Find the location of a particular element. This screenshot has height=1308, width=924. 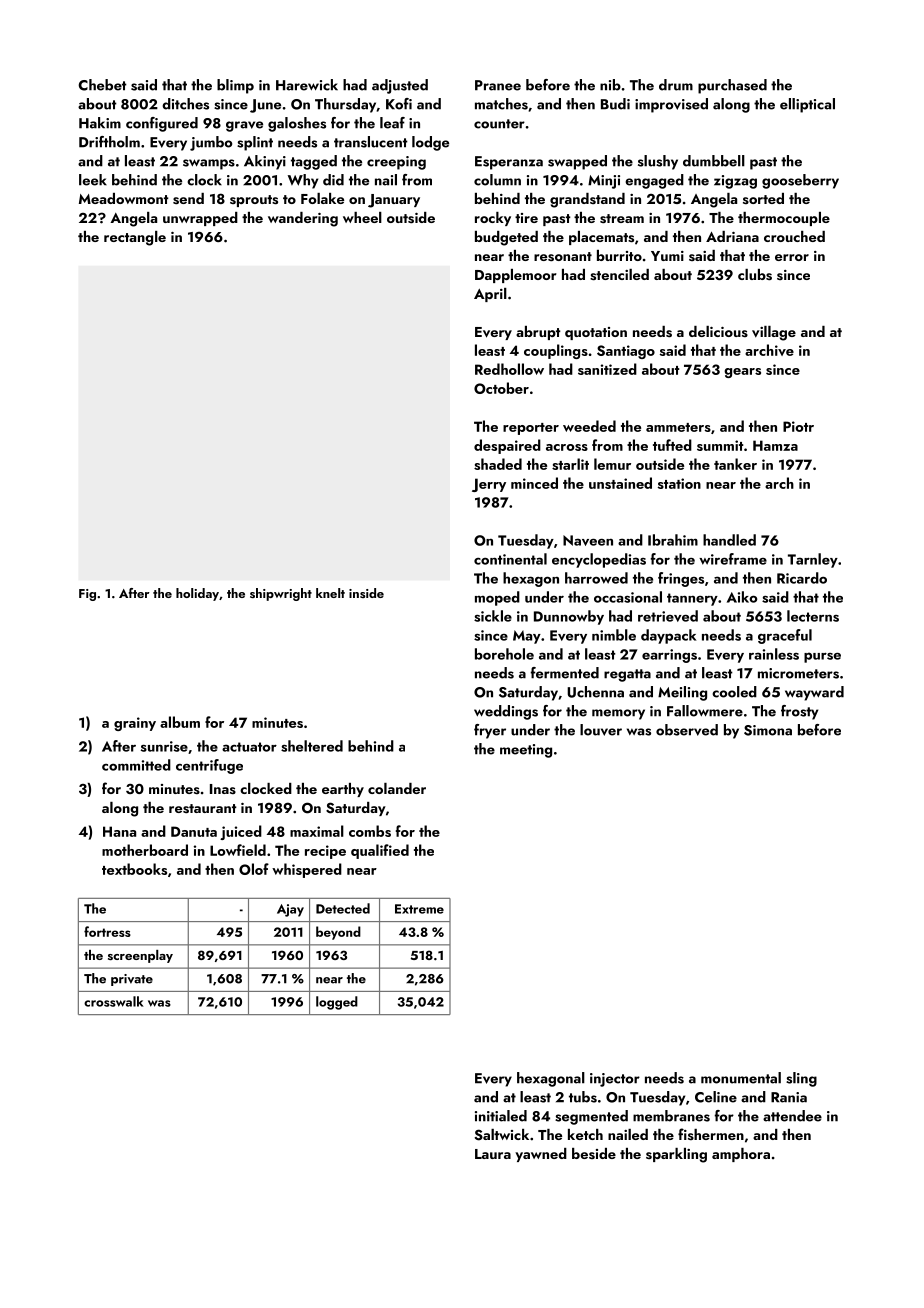

continental is located at coordinates (510, 559).
